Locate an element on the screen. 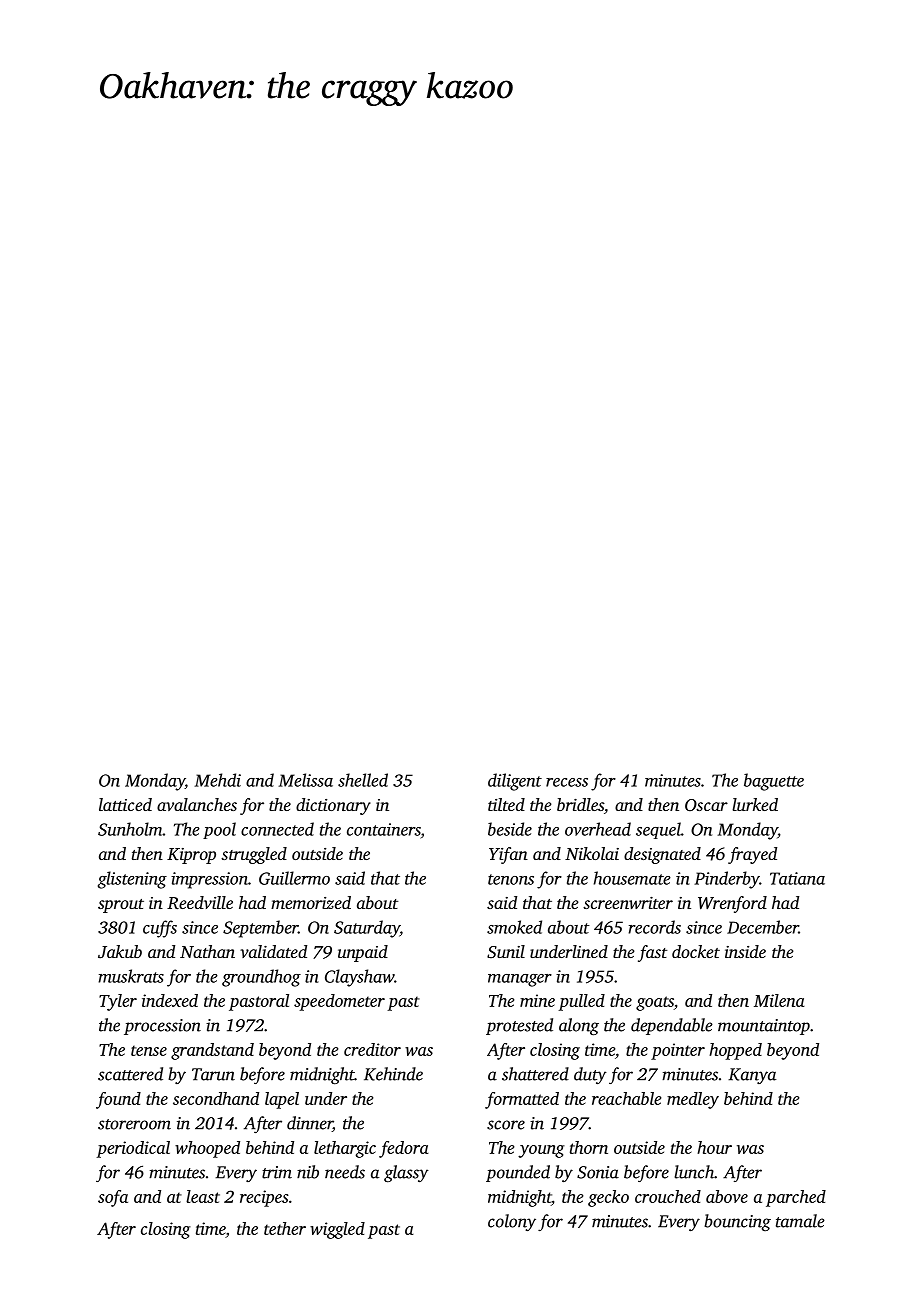  records is located at coordinates (655, 927).
